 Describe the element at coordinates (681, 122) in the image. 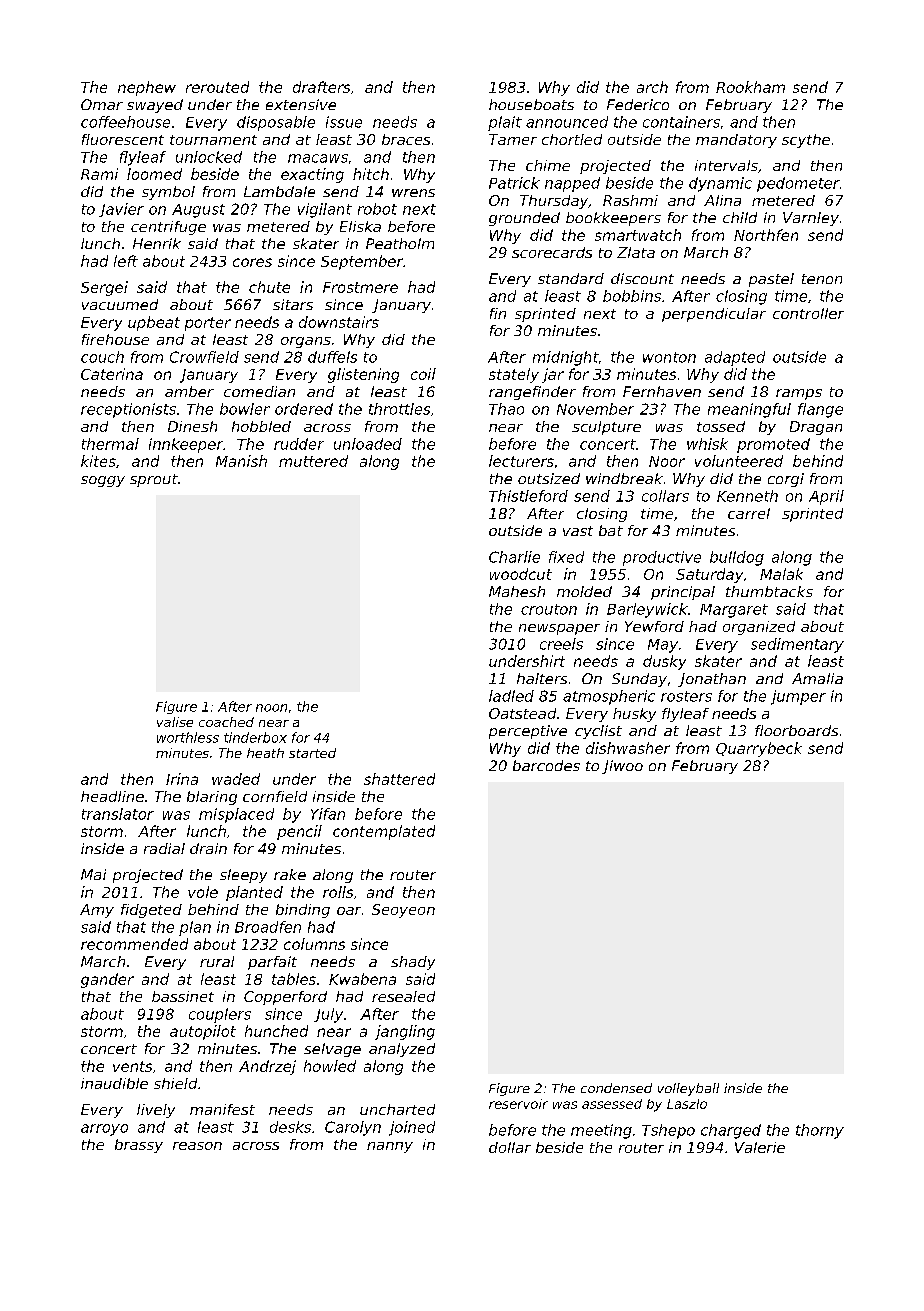

I see `containers` at that location.
